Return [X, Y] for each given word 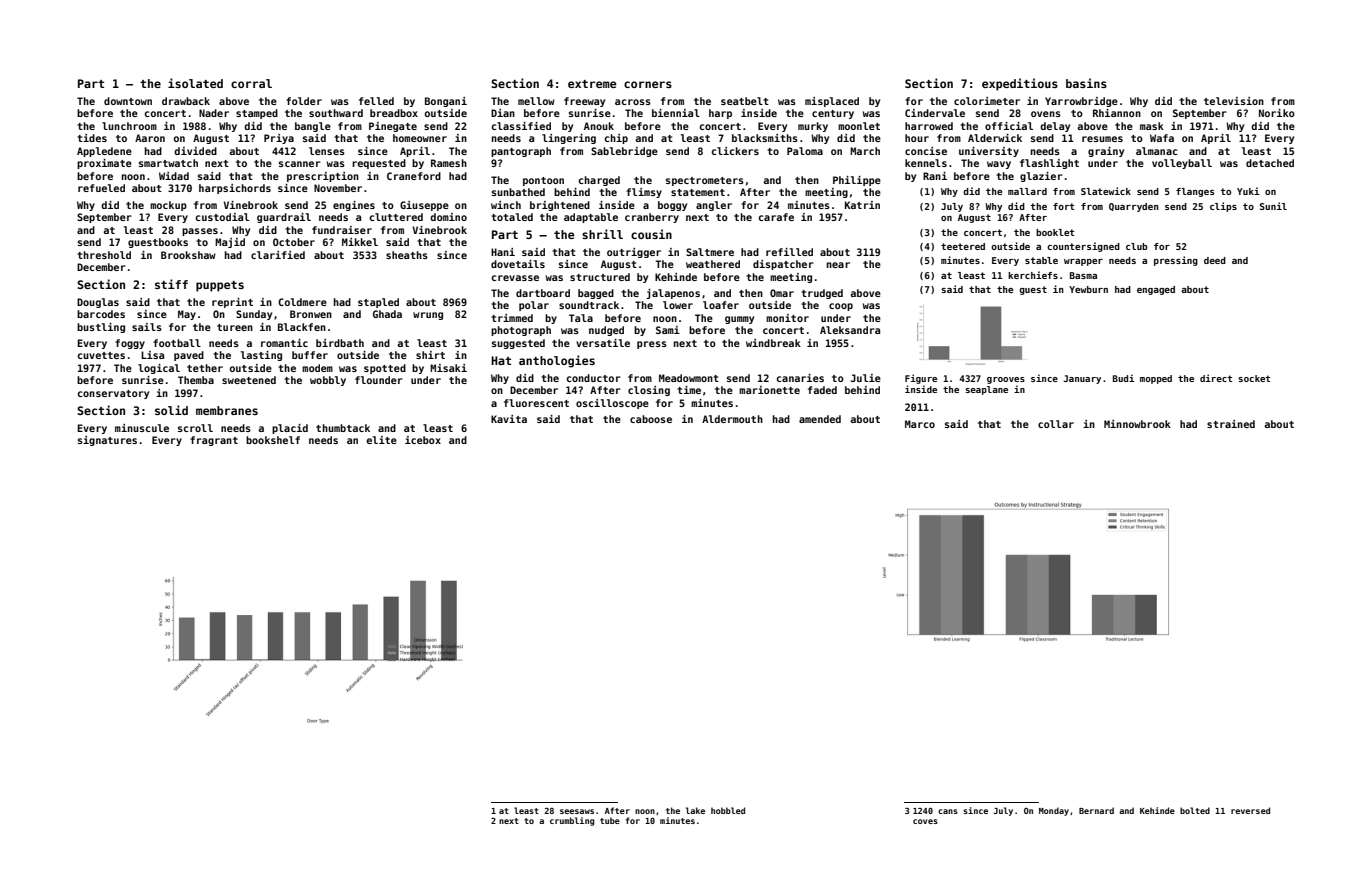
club [1136, 246]
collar [1056, 424]
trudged [822, 294]
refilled [789, 252]
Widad [174, 176]
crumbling [572, 821]
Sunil [1273, 206]
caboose [651, 419]
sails [147, 327]
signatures [107, 441]
